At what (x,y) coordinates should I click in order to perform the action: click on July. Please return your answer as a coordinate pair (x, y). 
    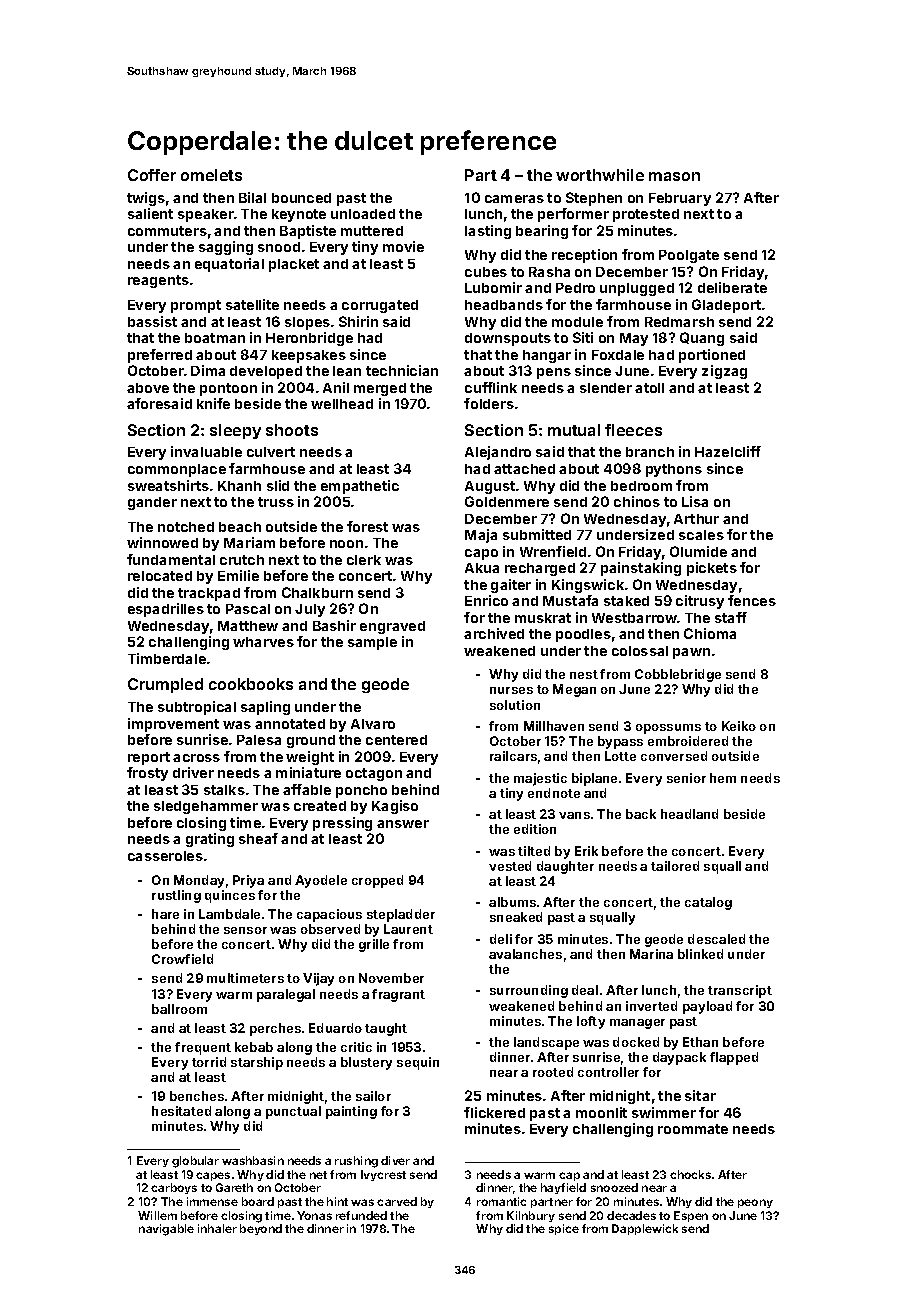
    Looking at the image, I should click on (310, 610).
